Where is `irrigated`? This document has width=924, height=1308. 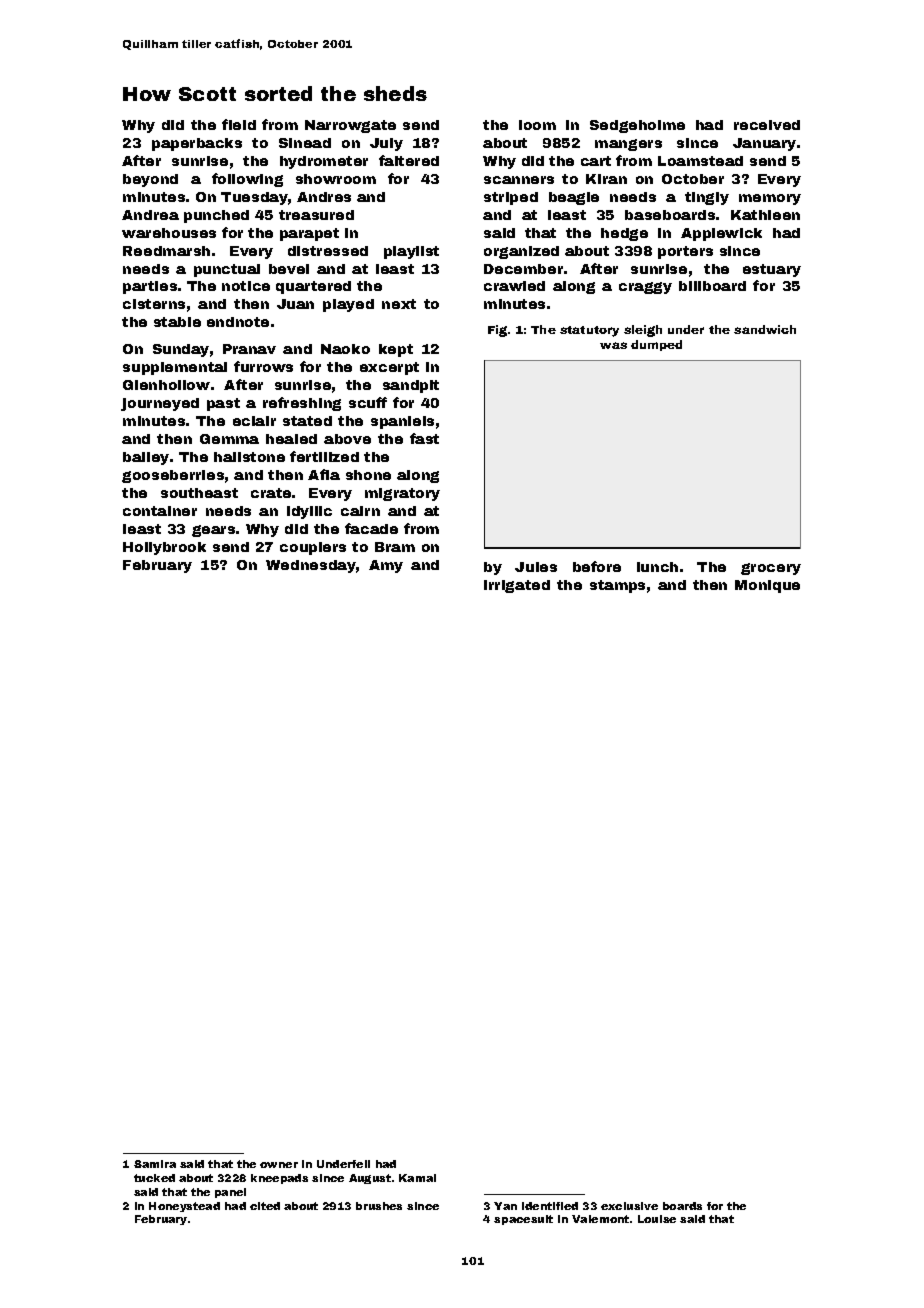
irrigated is located at coordinates (517, 586).
